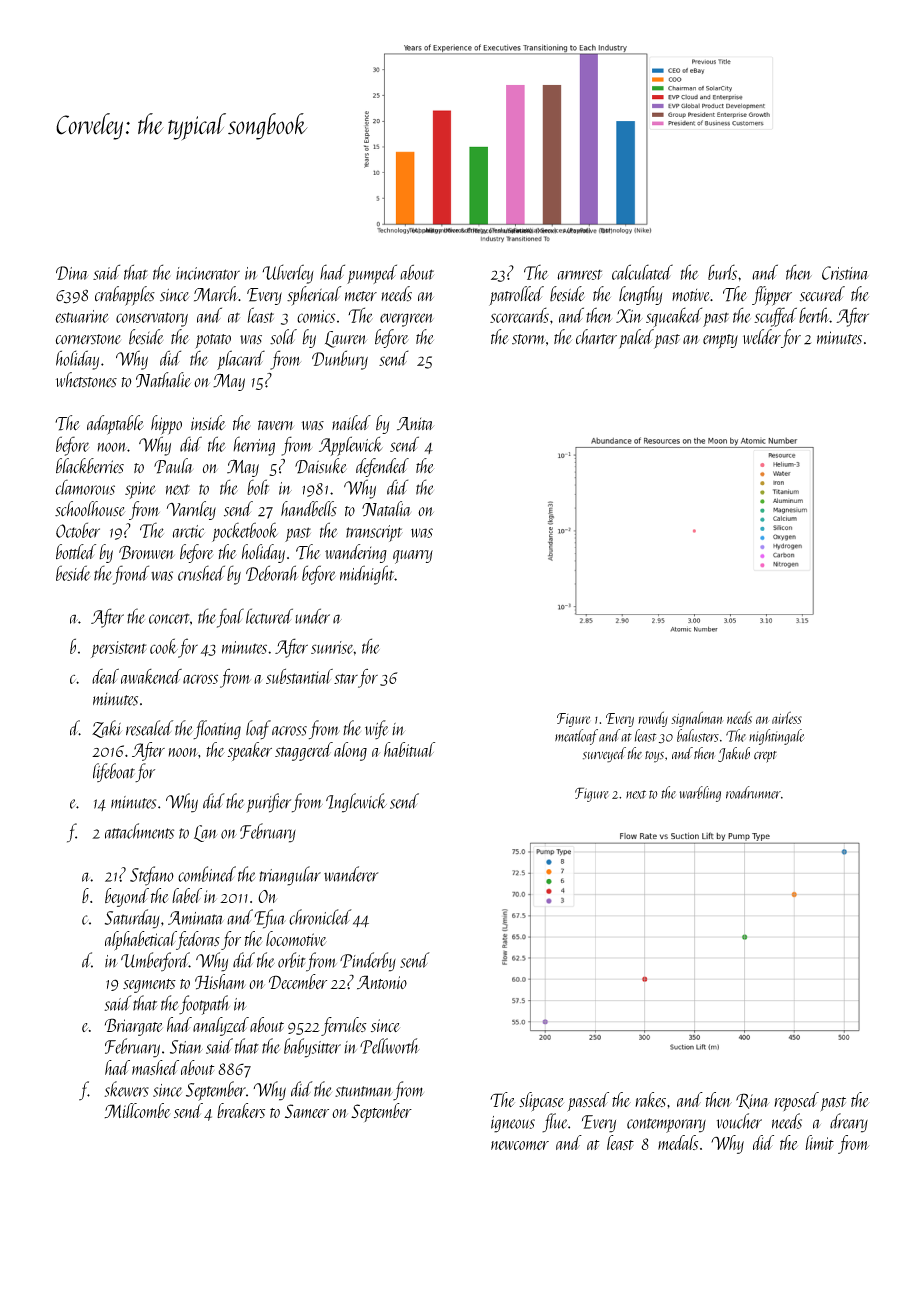 The width and height of the page is (924, 1311). Describe the element at coordinates (149, 986) in the page. I see `segments` at that location.
